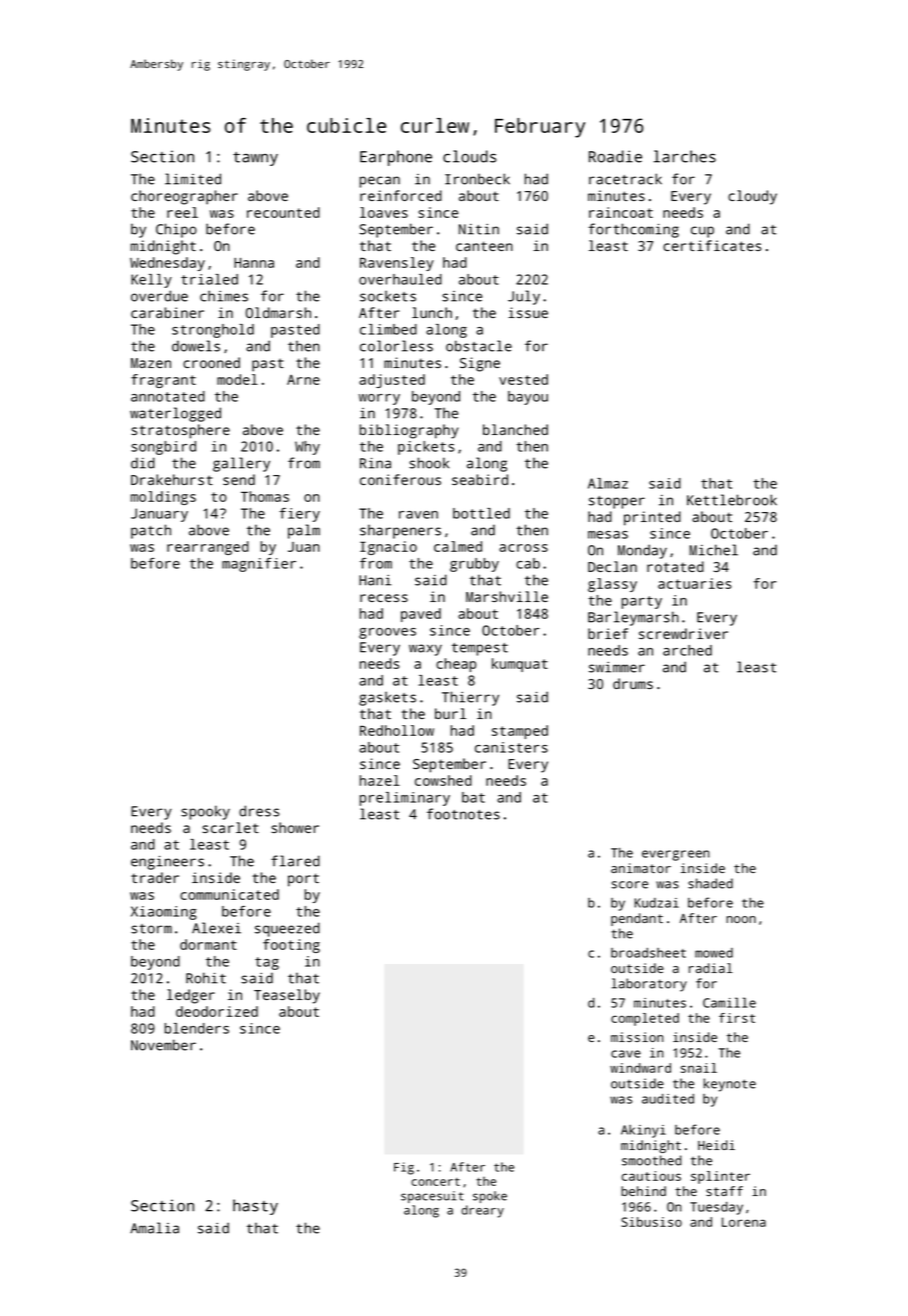 The image size is (908, 1316). What do you see at coordinates (197, 1028) in the screenshot?
I see `blenders` at bounding box center [197, 1028].
